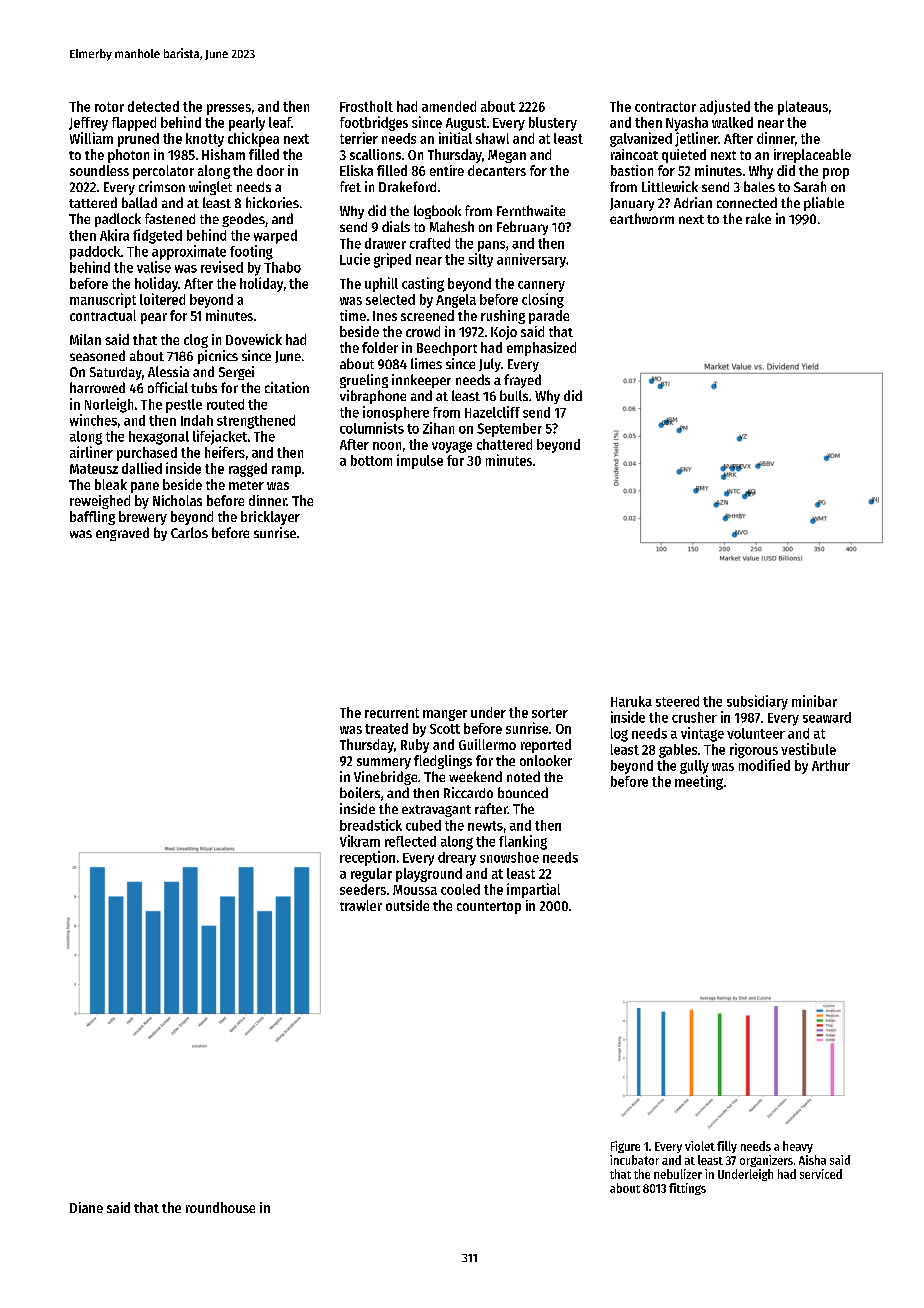  Describe the element at coordinates (220, 1207) in the image. I see `roundhouse` at that location.
